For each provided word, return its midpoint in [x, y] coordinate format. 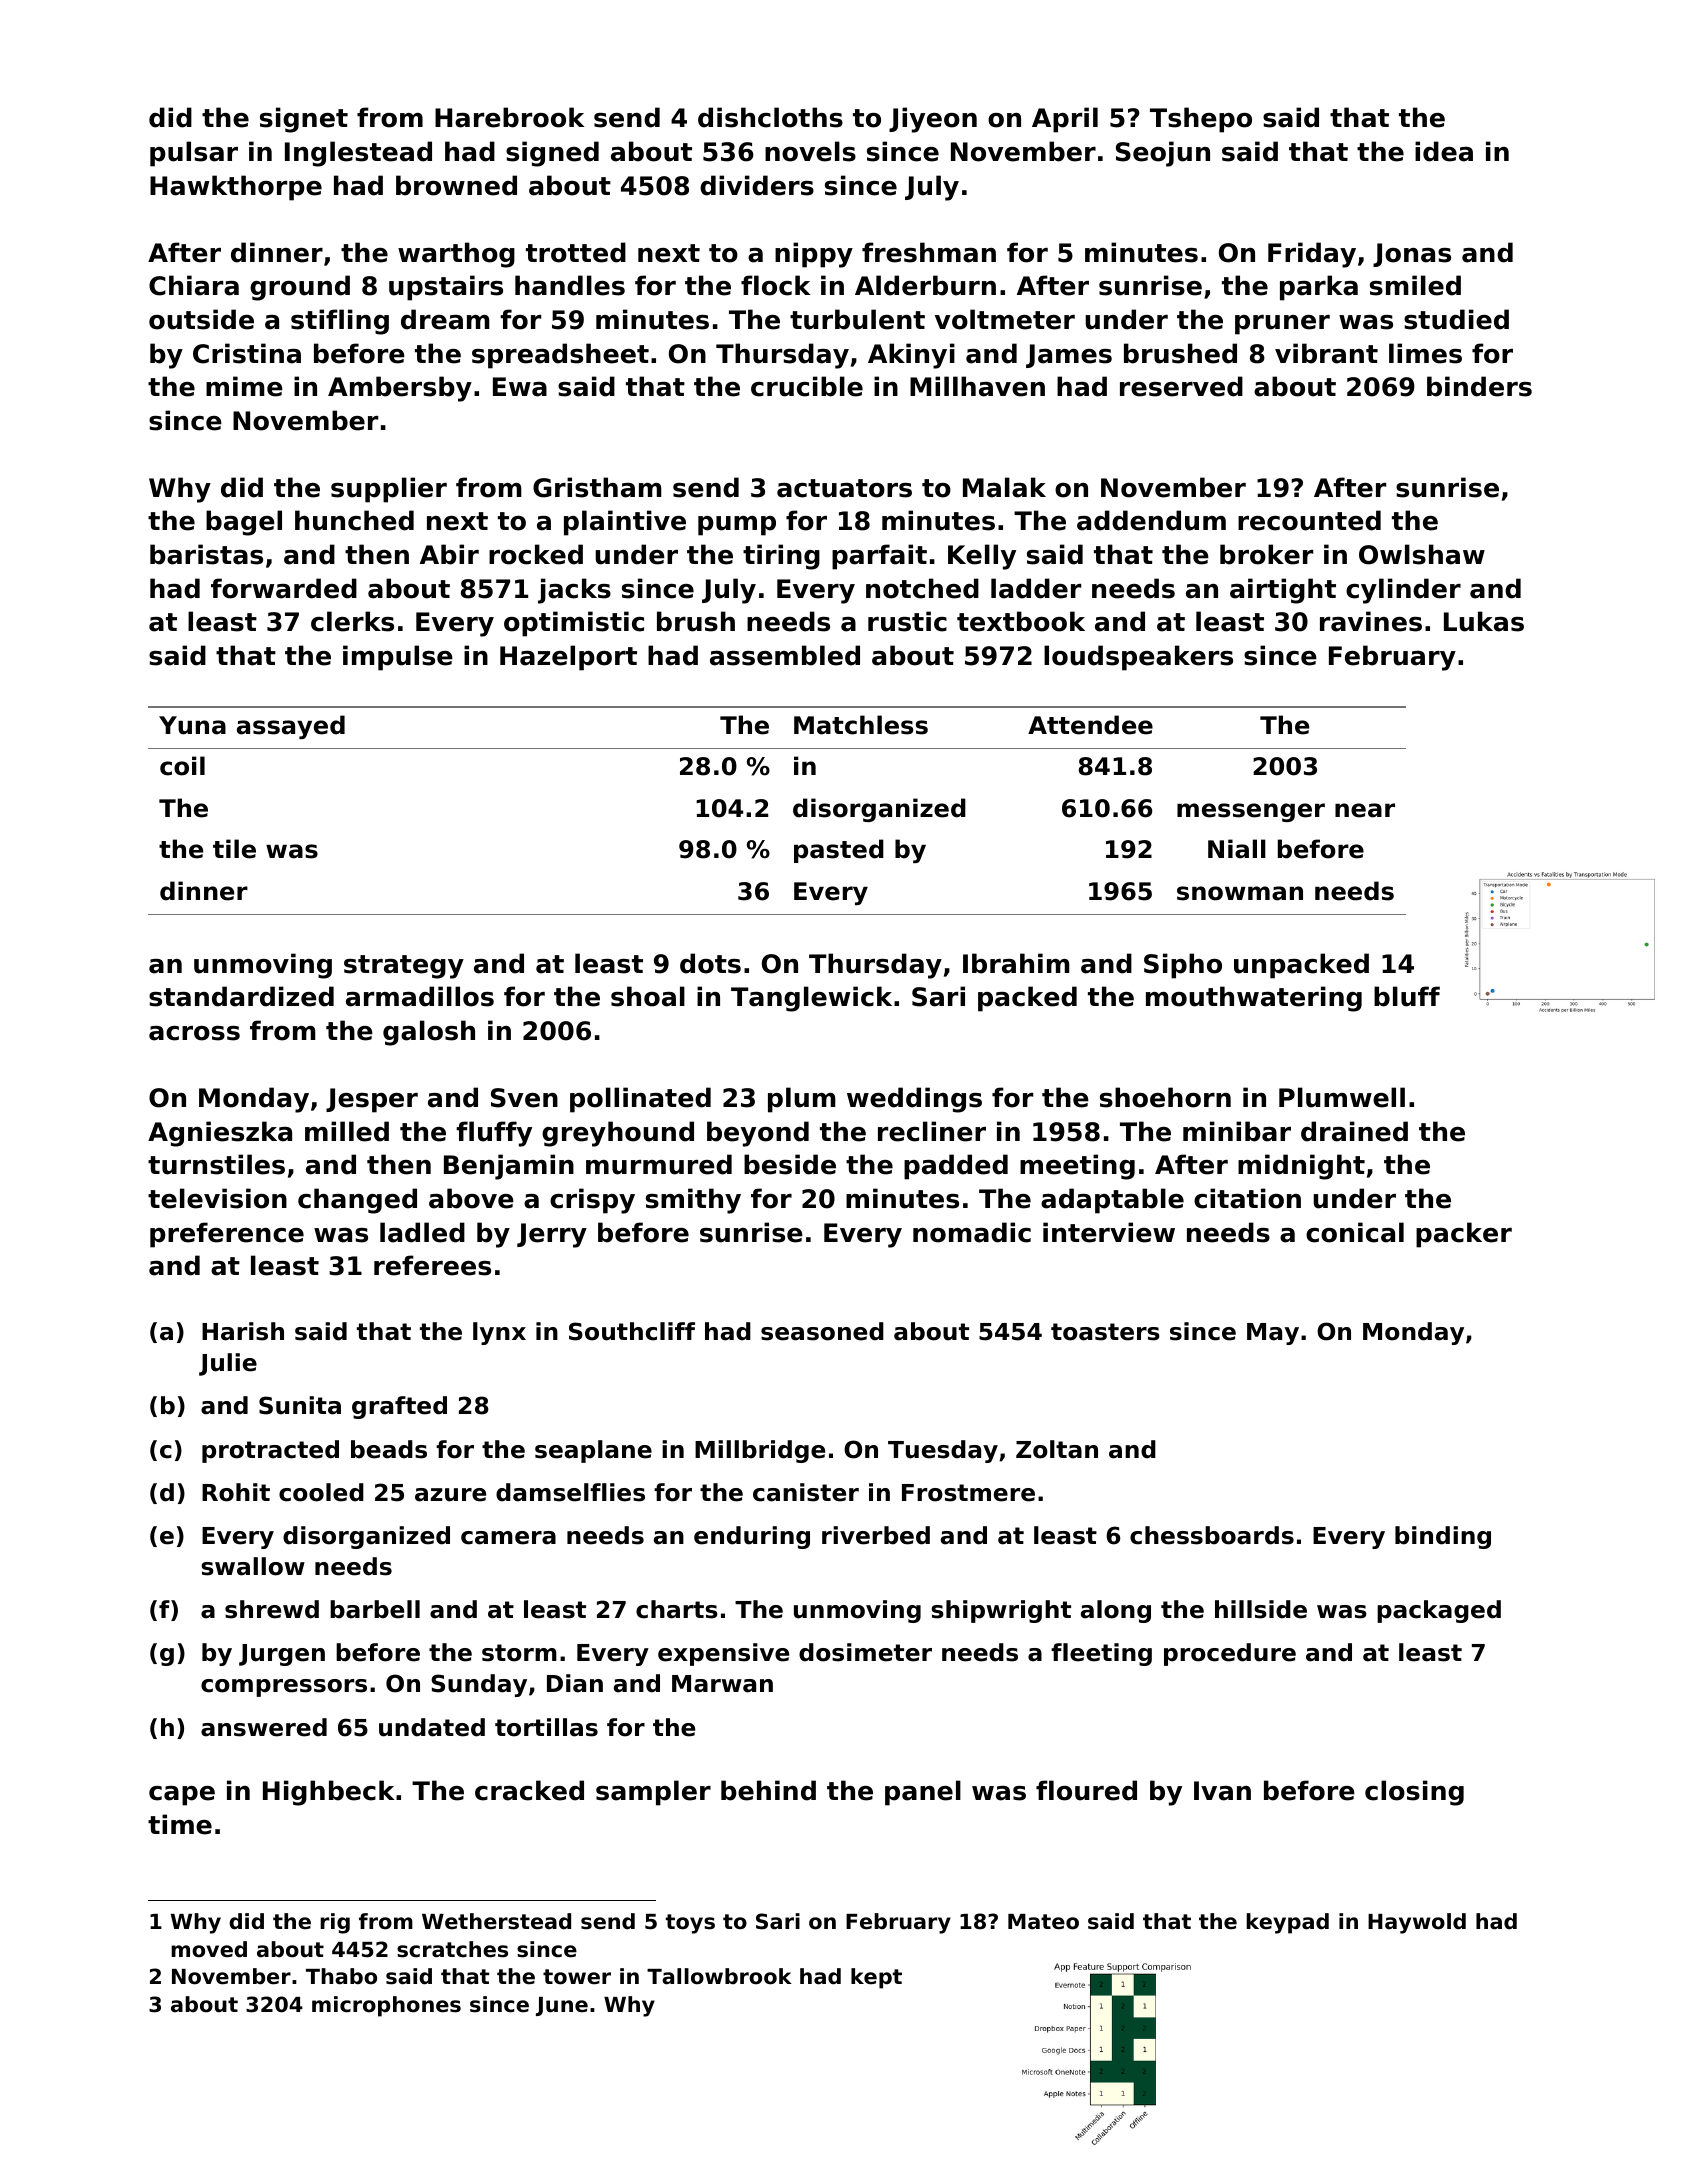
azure [450, 1495]
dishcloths [770, 117]
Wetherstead [496, 1921]
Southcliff [632, 1331]
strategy [404, 967]
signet [304, 120]
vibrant [1326, 353]
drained [1354, 1131]
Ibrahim [1016, 963]
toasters [1105, 1332]
